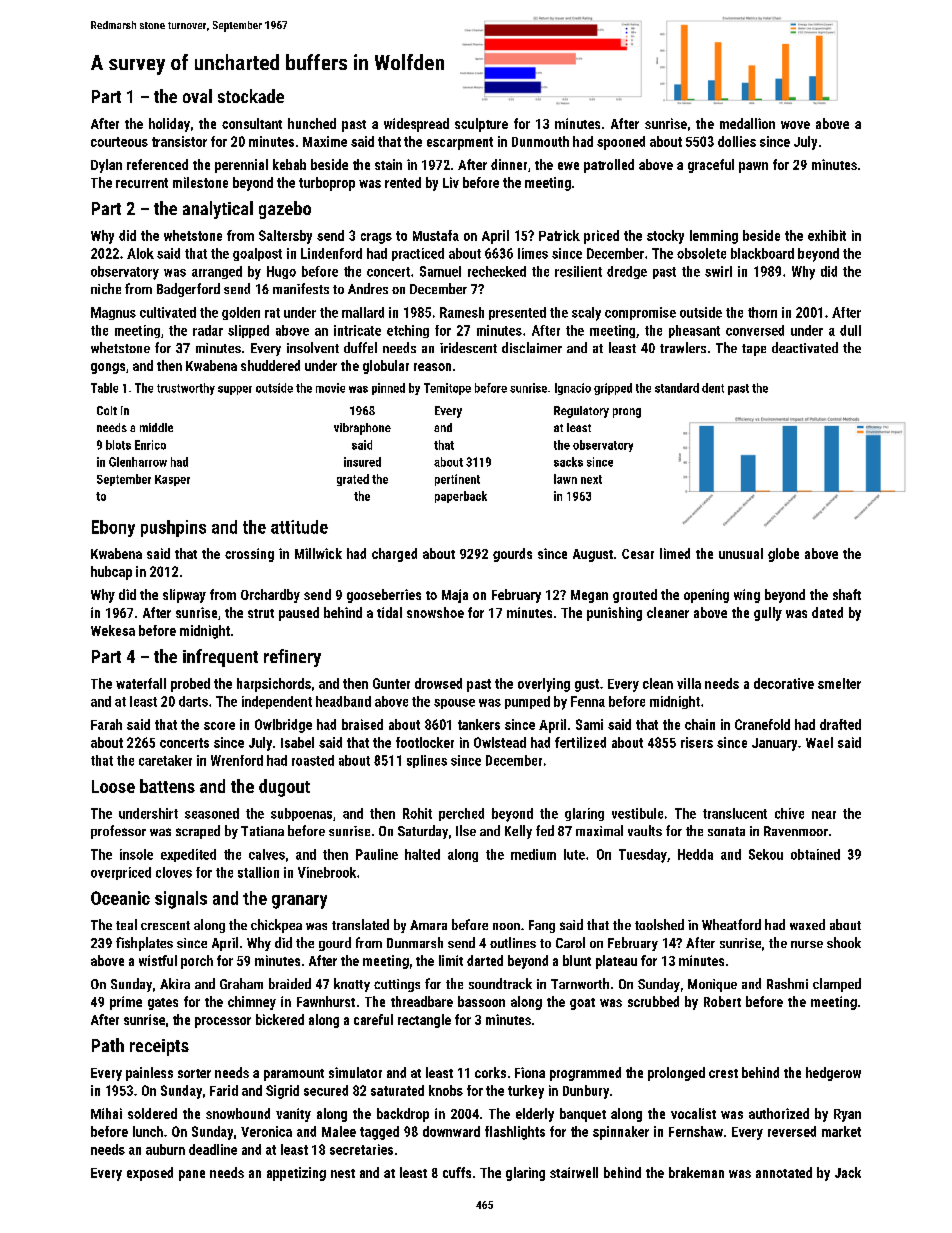 The width and height of the document is (952, 1233). I want to click on hunched, so click(312, 123).
